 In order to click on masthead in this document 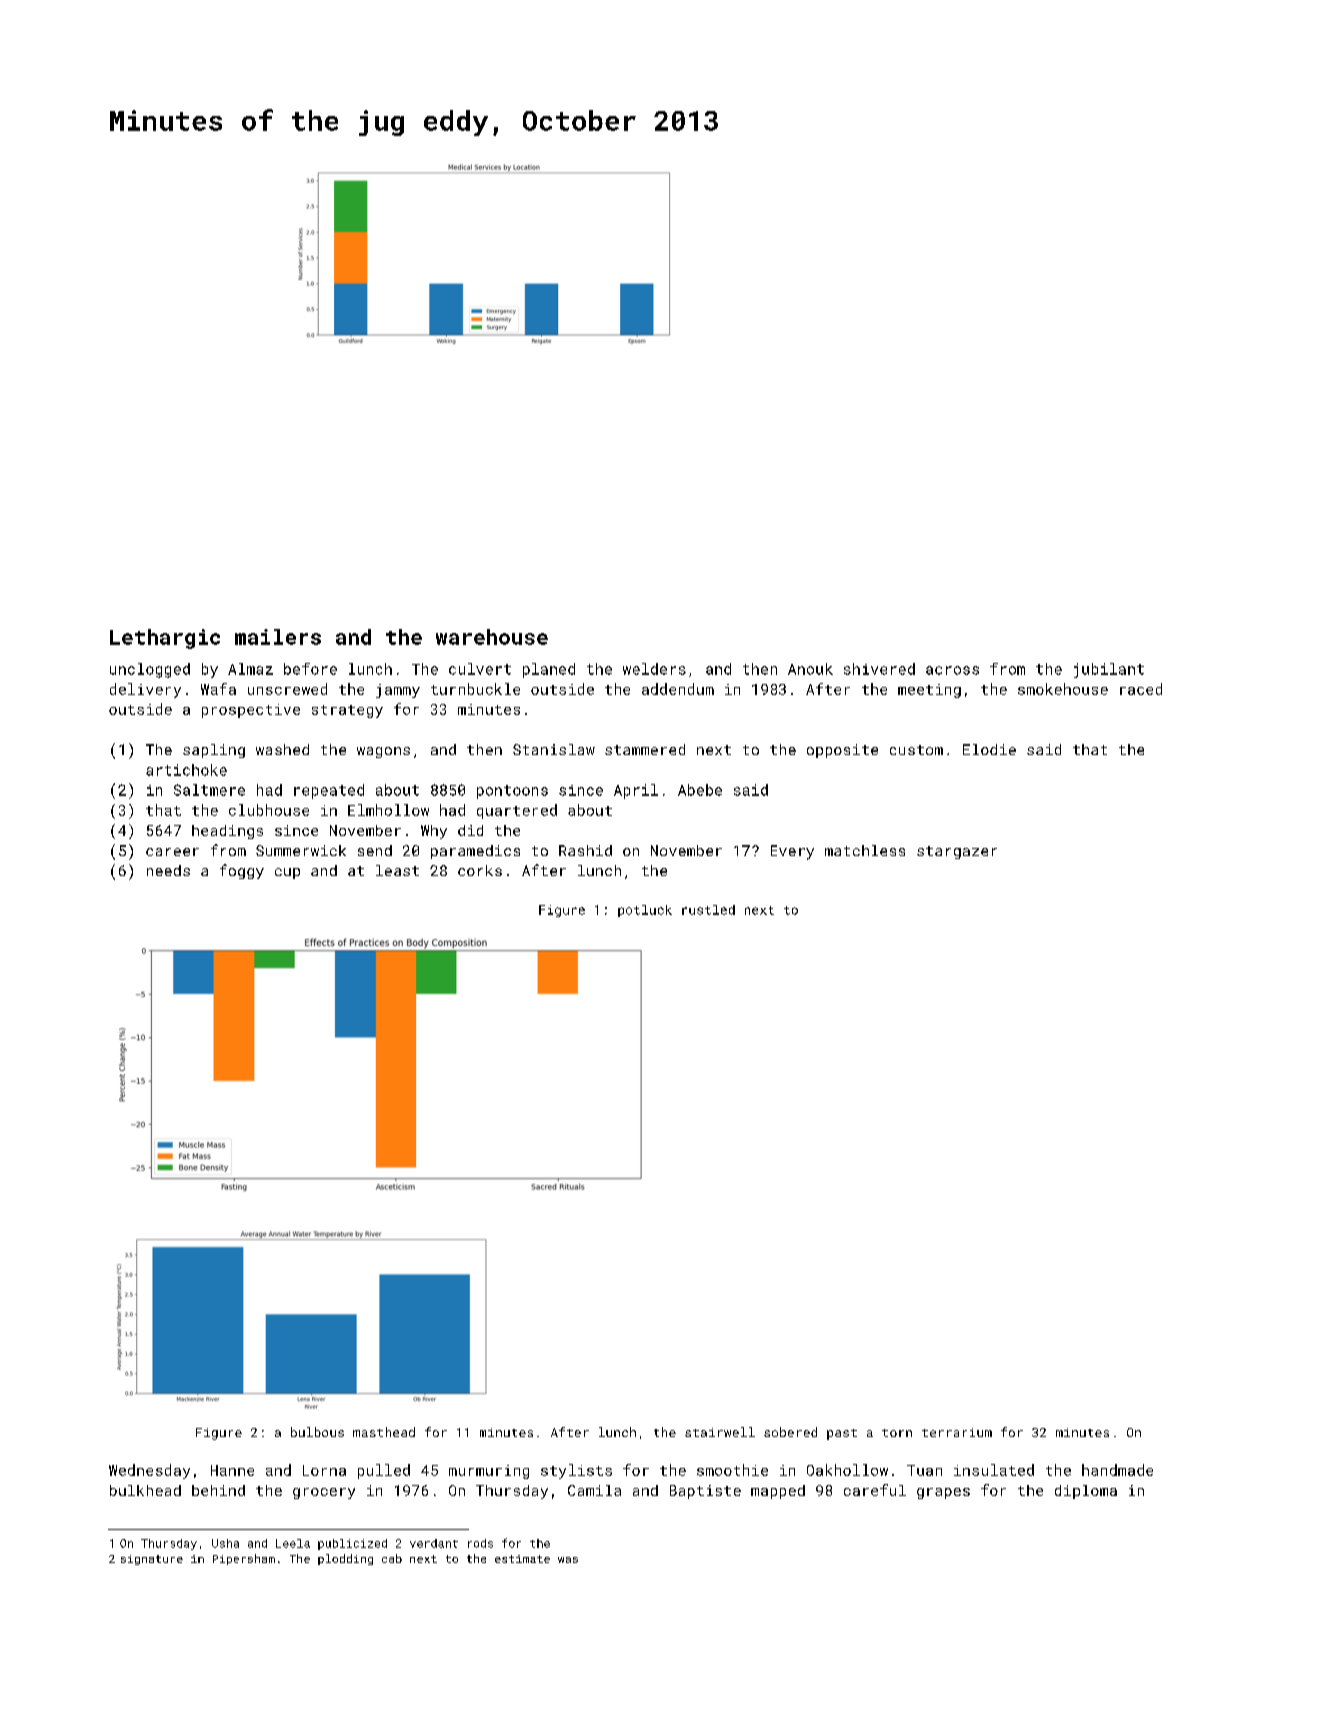, I will do `click(384, 1432)`.
